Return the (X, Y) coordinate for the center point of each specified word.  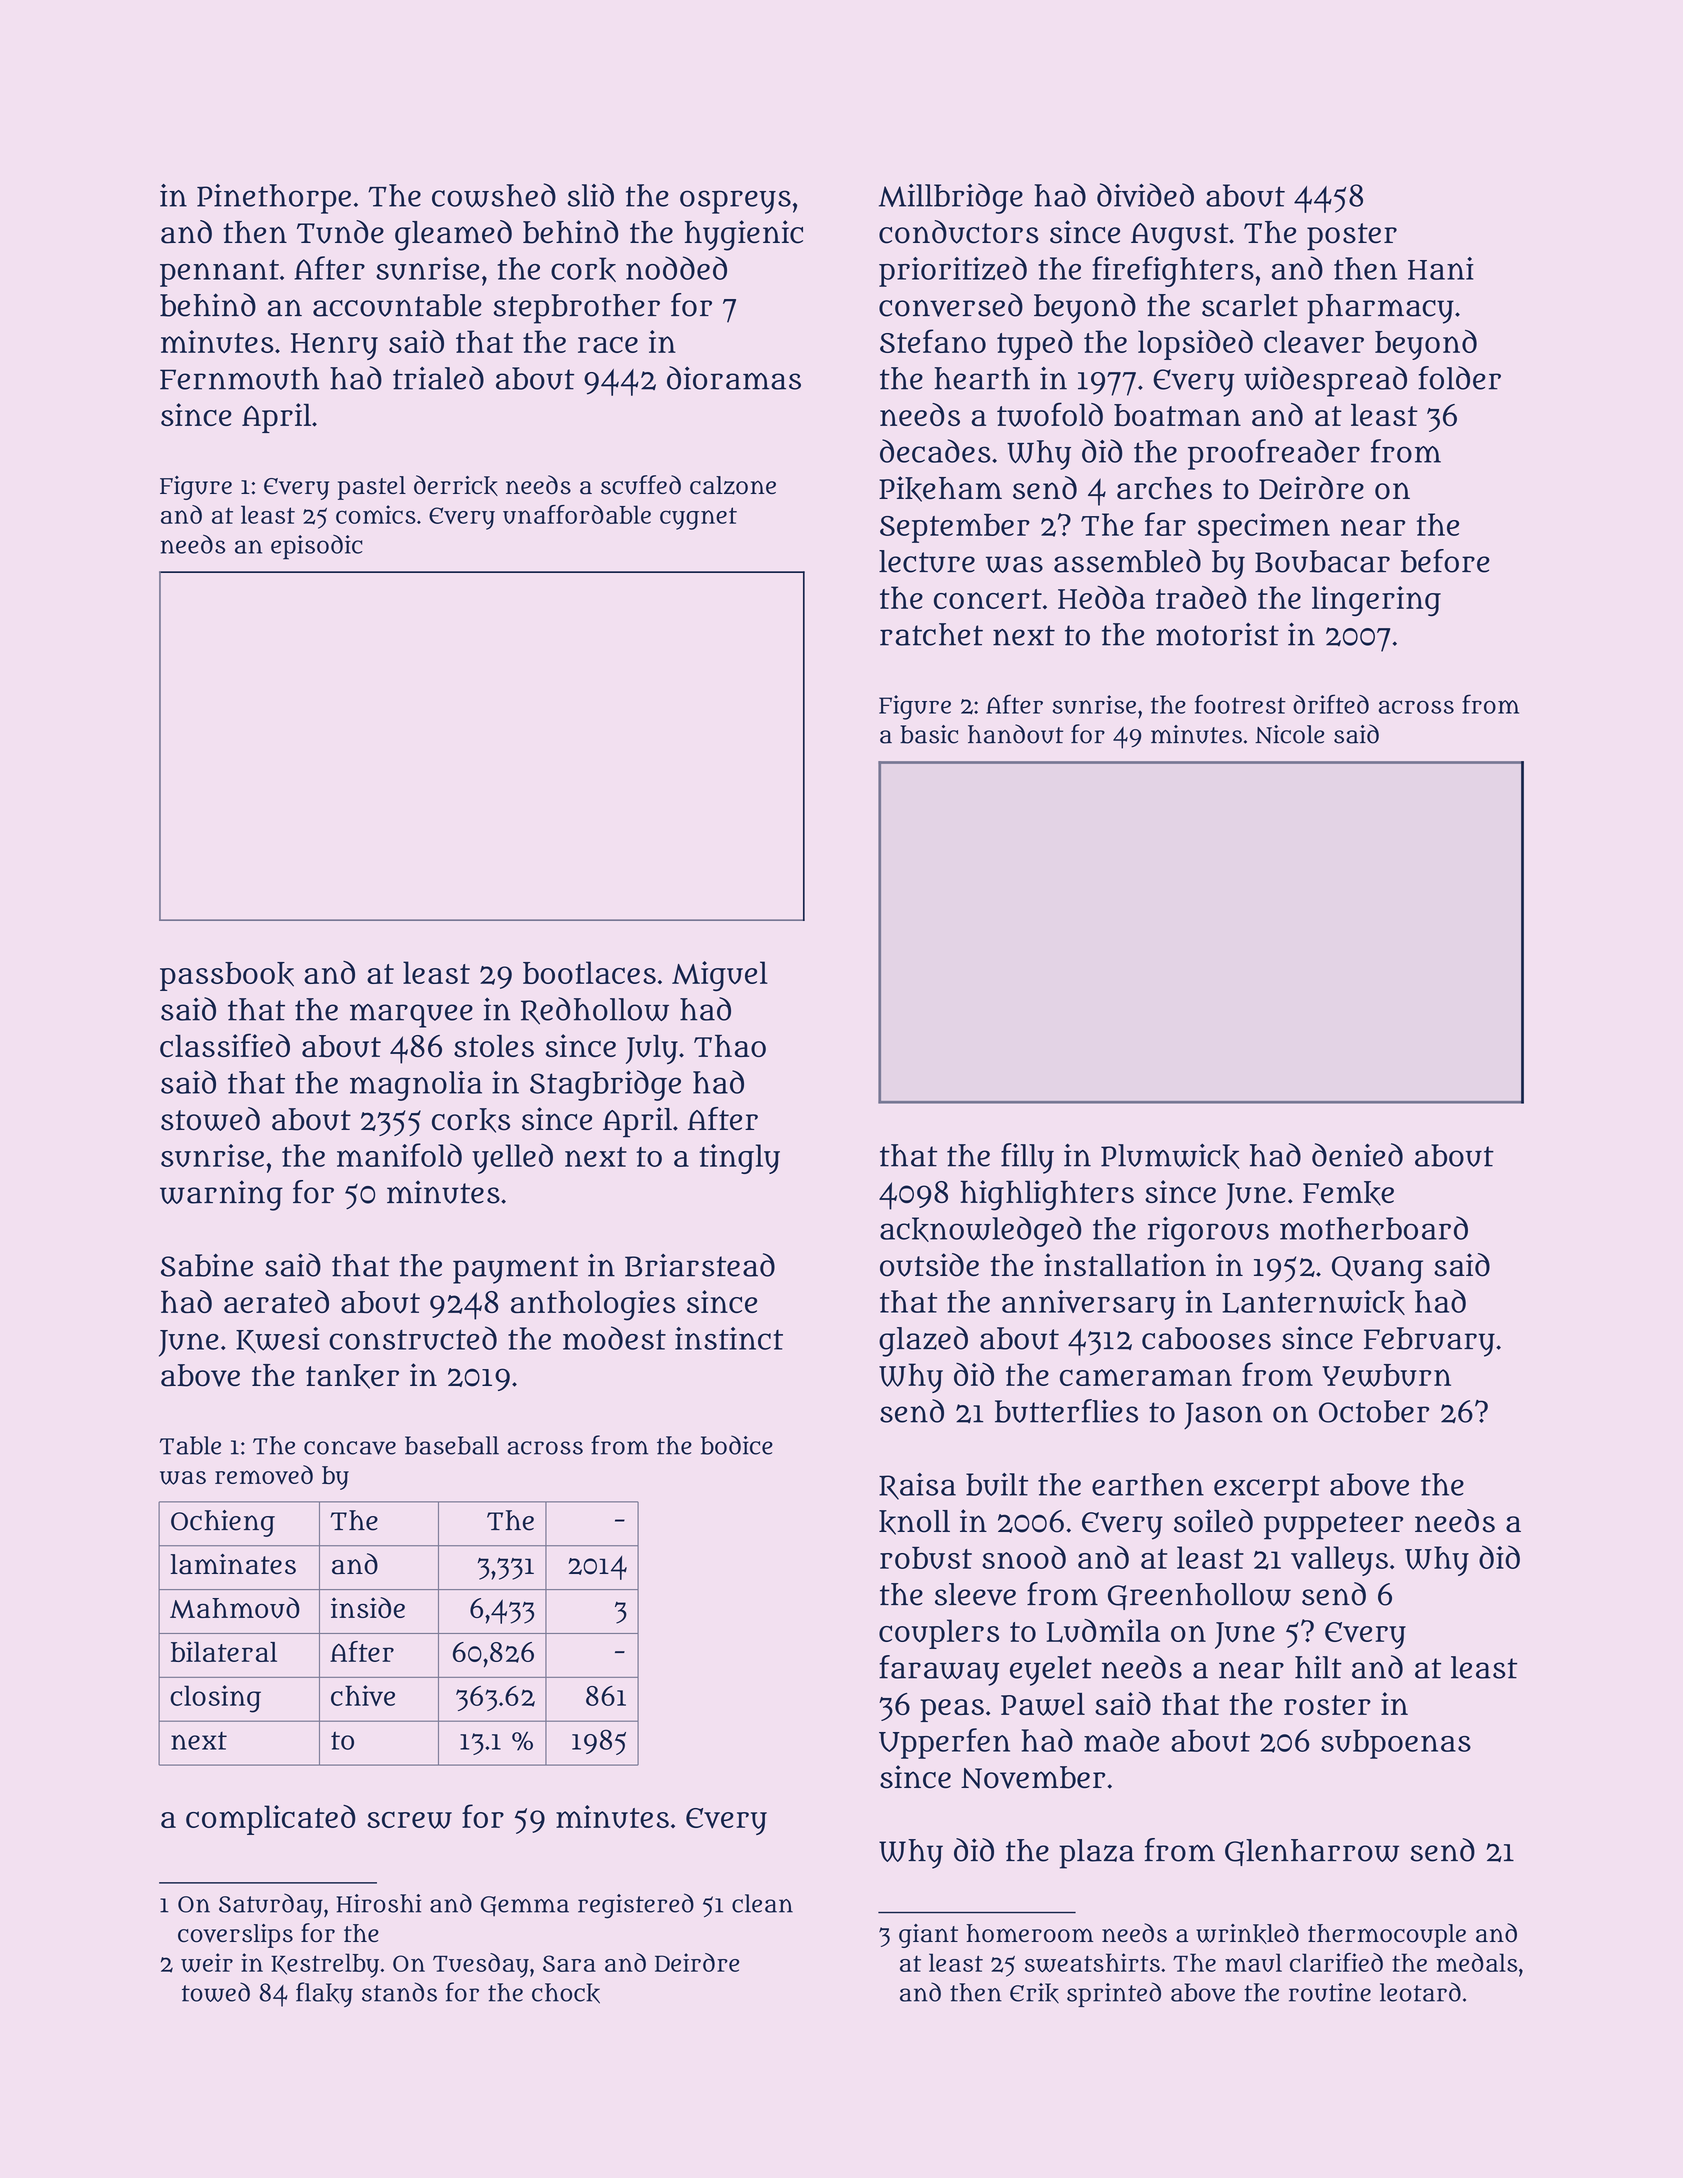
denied (1357, 1155)
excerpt (1267, 1489)
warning (221, 1195)
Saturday (271, 1905)
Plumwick (1170, 1156)
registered (636, 1906)
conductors (959, 232)
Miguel (720, 976)
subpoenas (1396, 1744)
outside (929, 1265)
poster (1352, 237)
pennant (219, 273)
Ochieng (223, 1523)
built (997, 1484)
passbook (227, 976)
